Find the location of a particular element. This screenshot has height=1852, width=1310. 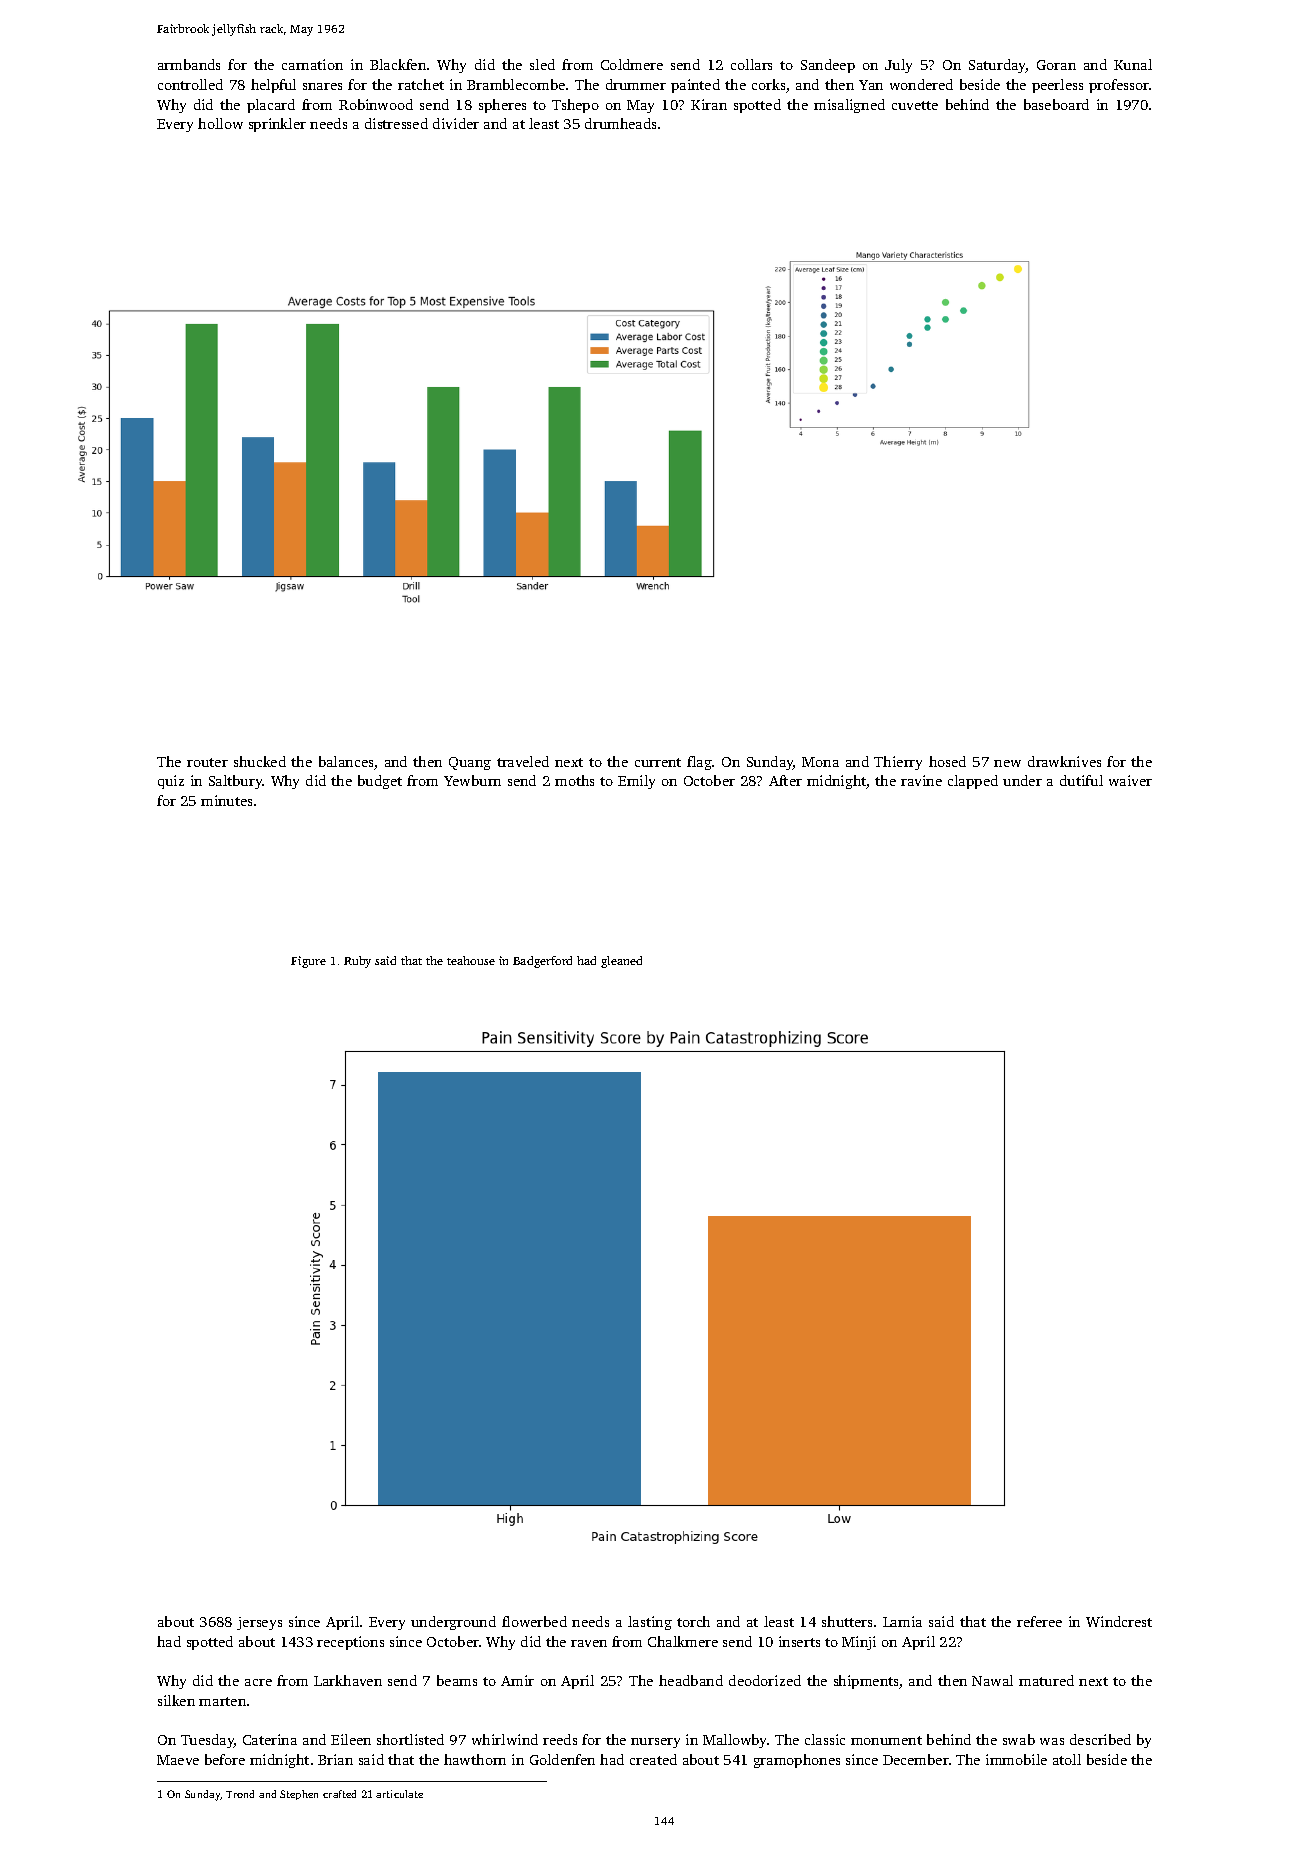

distressed is located at coordinates (396, 123).
